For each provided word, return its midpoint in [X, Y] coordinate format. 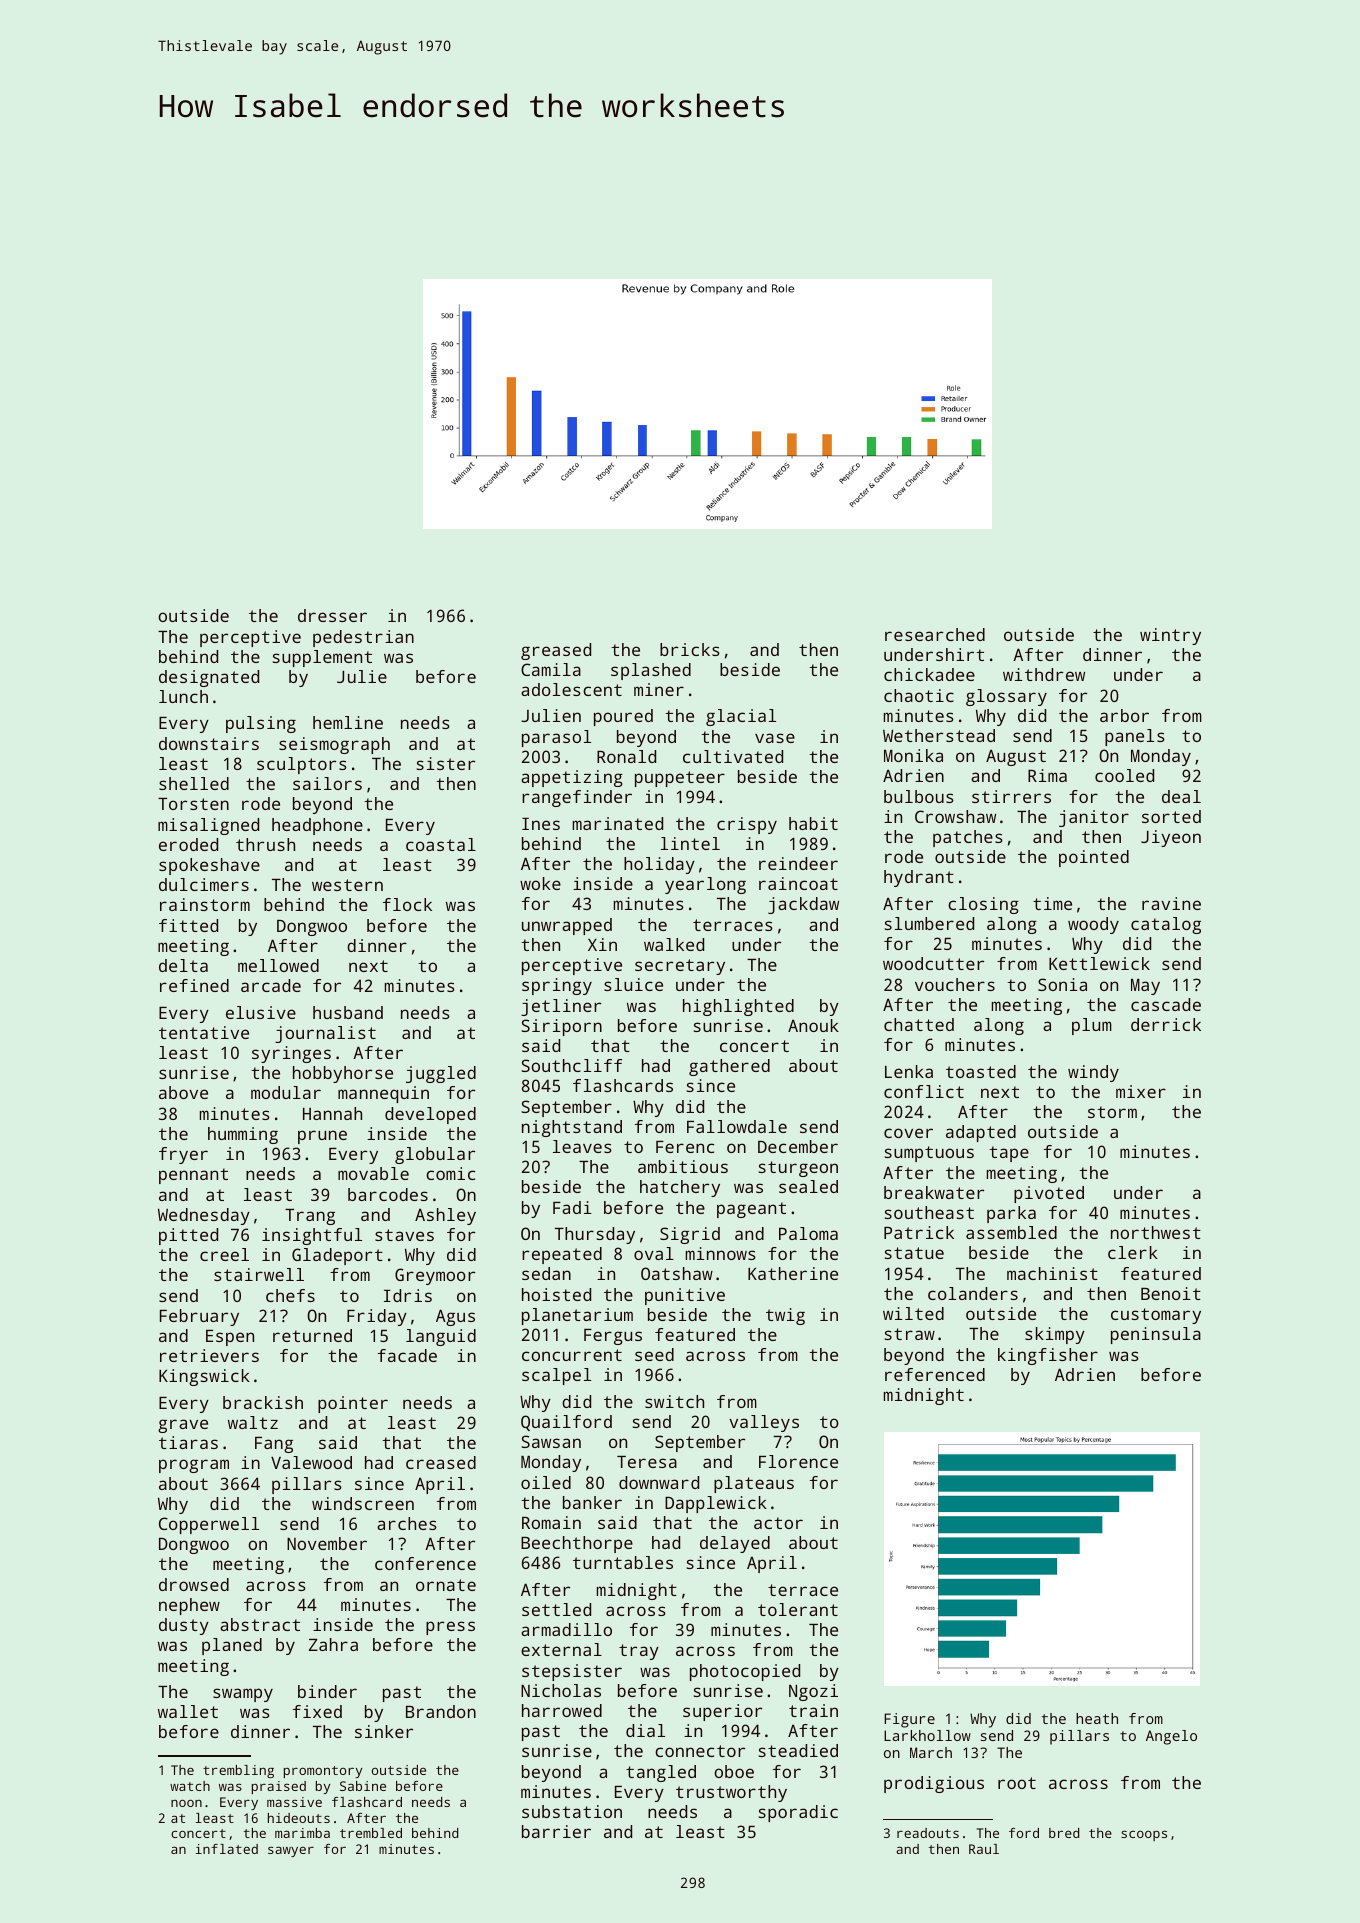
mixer [1141, 1091]
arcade [271, 985]
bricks [690, 649]
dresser [332, 615]
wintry [1170, 636]
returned [312, 1335]
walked [674, 944]
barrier [556, 1831]
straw [910, 1334]
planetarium [577, 1316]
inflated [227, 1849]
